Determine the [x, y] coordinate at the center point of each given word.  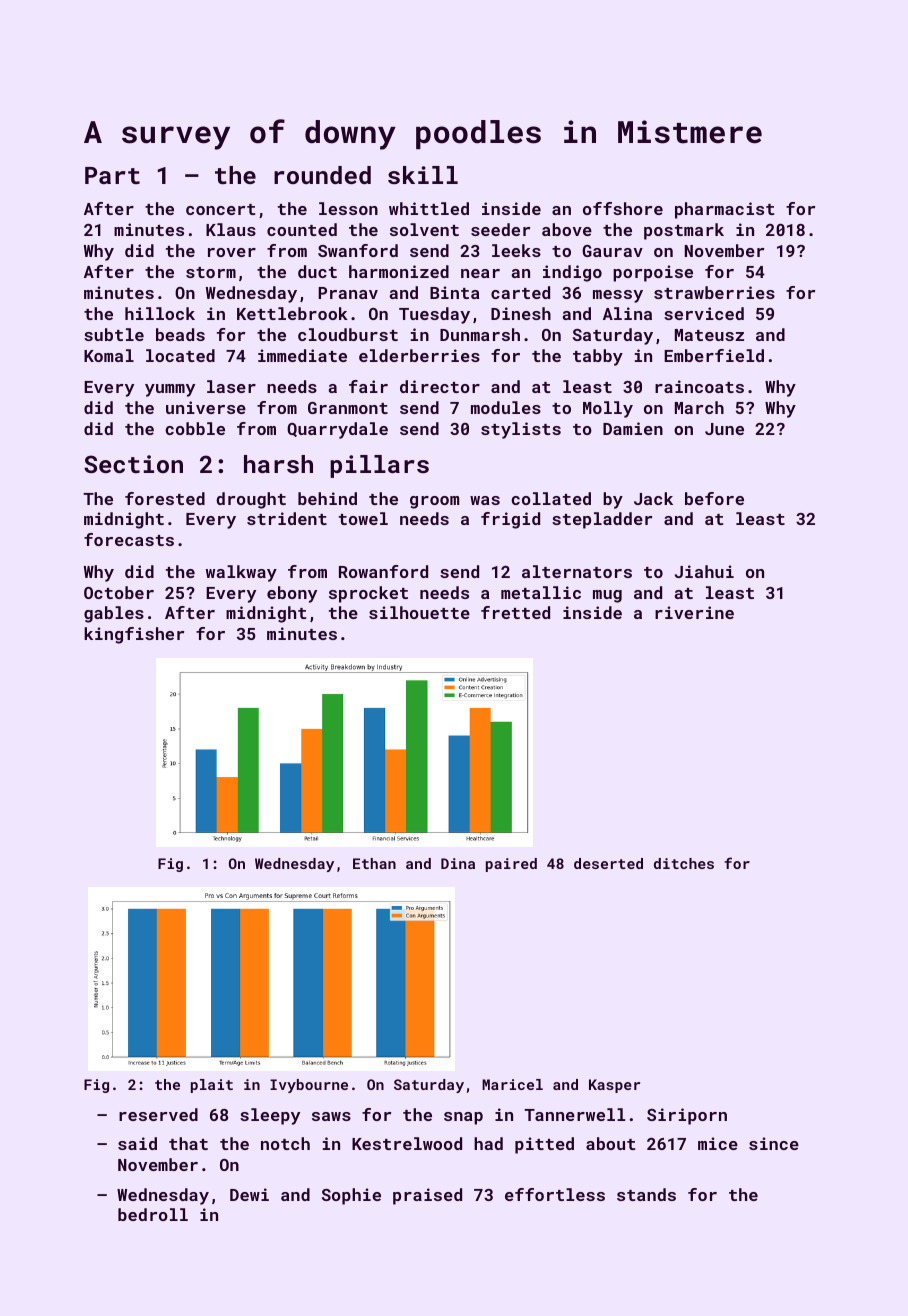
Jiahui [704, 571]
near [480, 273]
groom [434, 502]
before [714, 498]
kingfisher [134, 635]
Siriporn [687, 1116]
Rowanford [383, 571]
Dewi [249, 1194]
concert [220, 209]
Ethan [374, 863]
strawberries [714, 292]
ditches [684, 863]
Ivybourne [309, 1086]
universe [206, 407]
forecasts [129, 539]
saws [331, 1116]
